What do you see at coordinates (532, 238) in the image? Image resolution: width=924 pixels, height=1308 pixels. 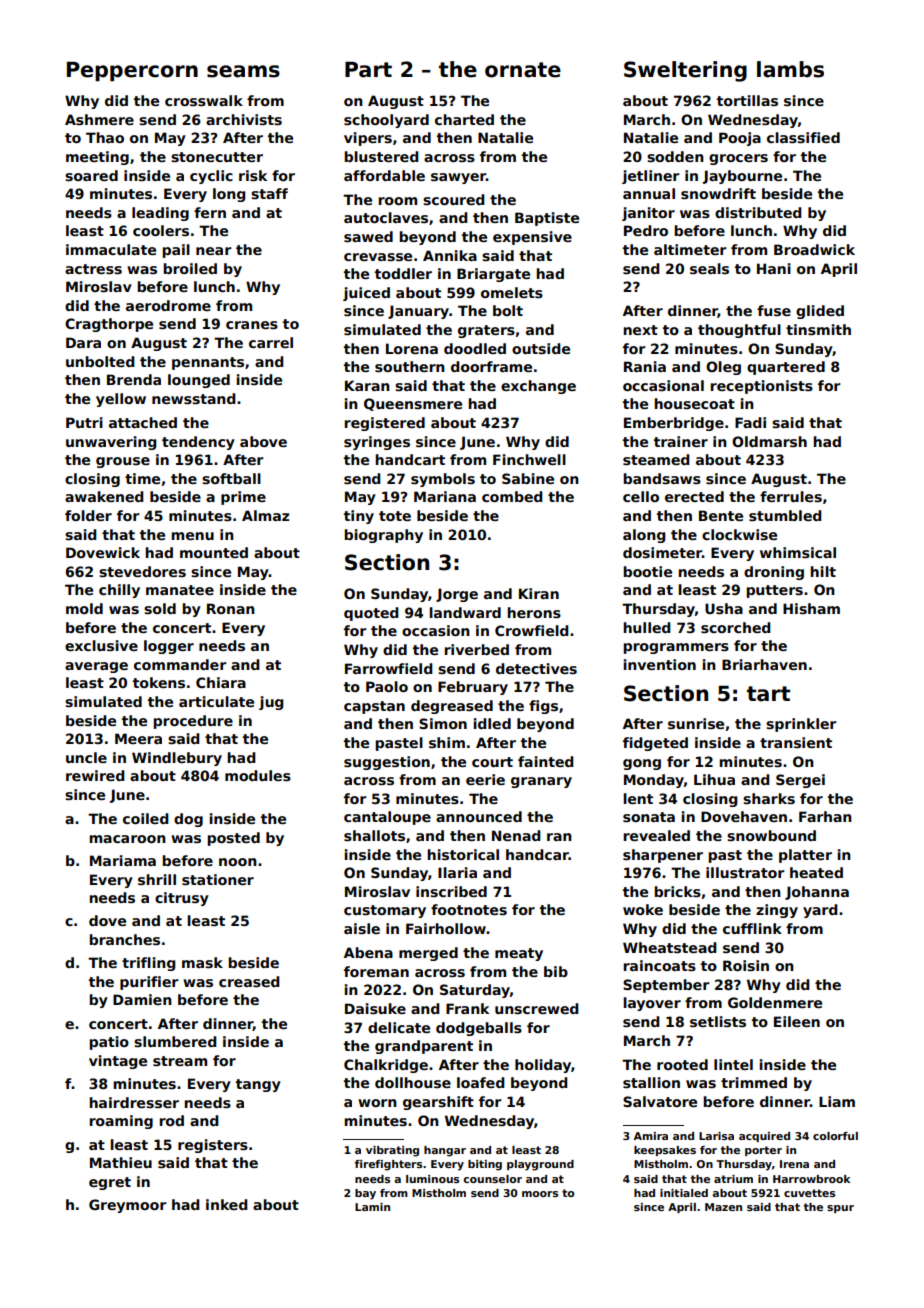 I see `expensive` at bounding box center [532, 238].
